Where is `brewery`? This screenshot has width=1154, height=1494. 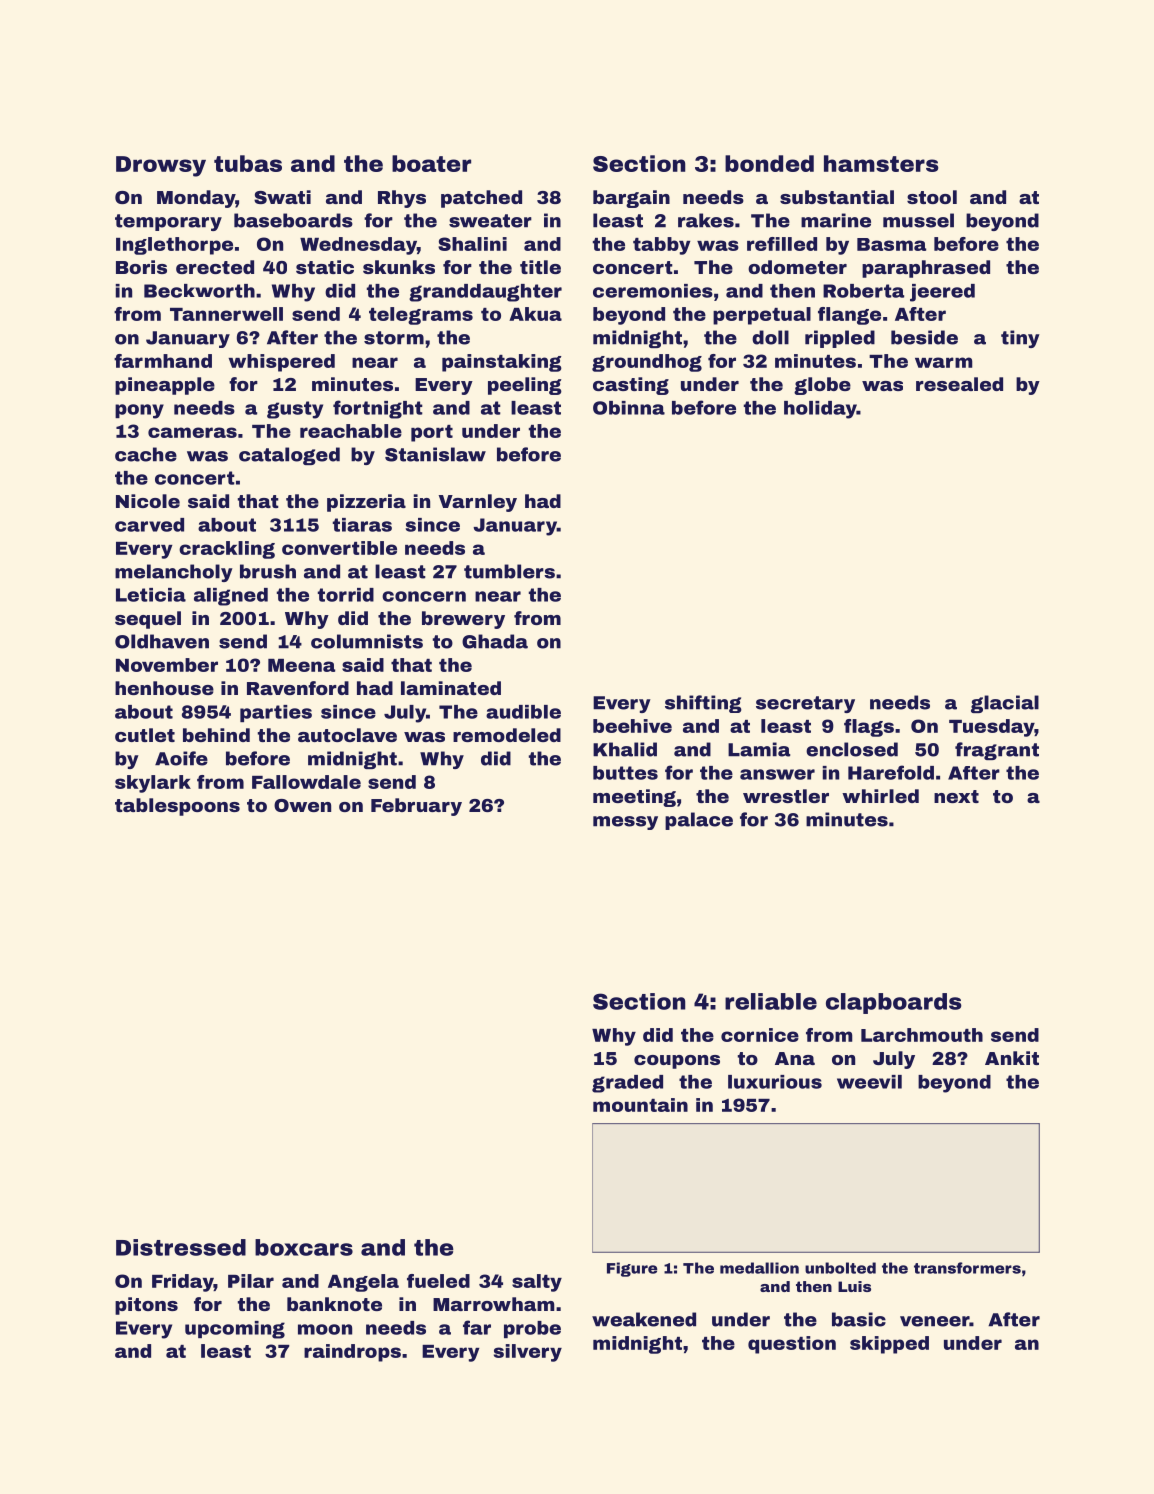
brewery is located at coordinates (463, 620).
